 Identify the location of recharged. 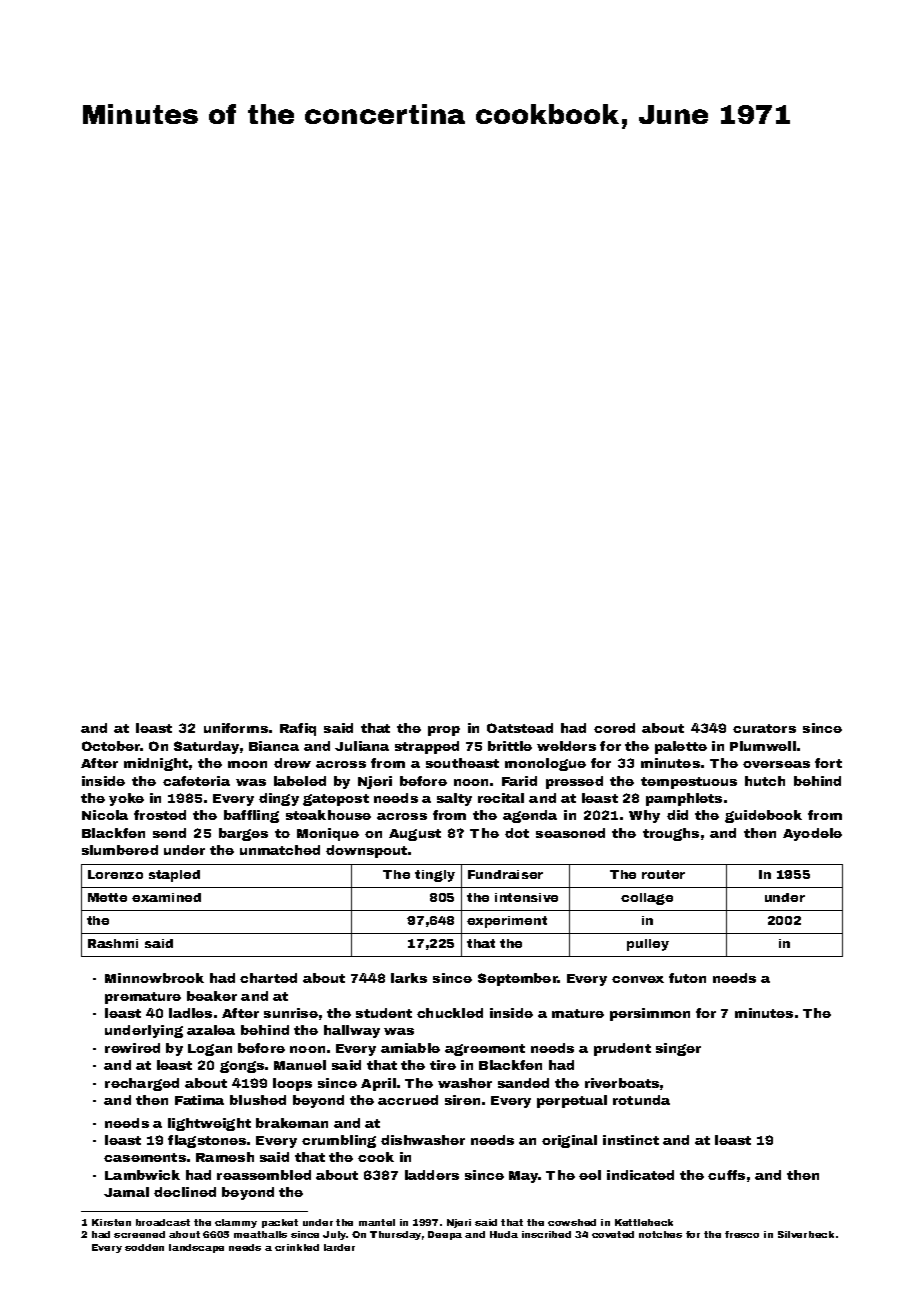
(142, 1084).
